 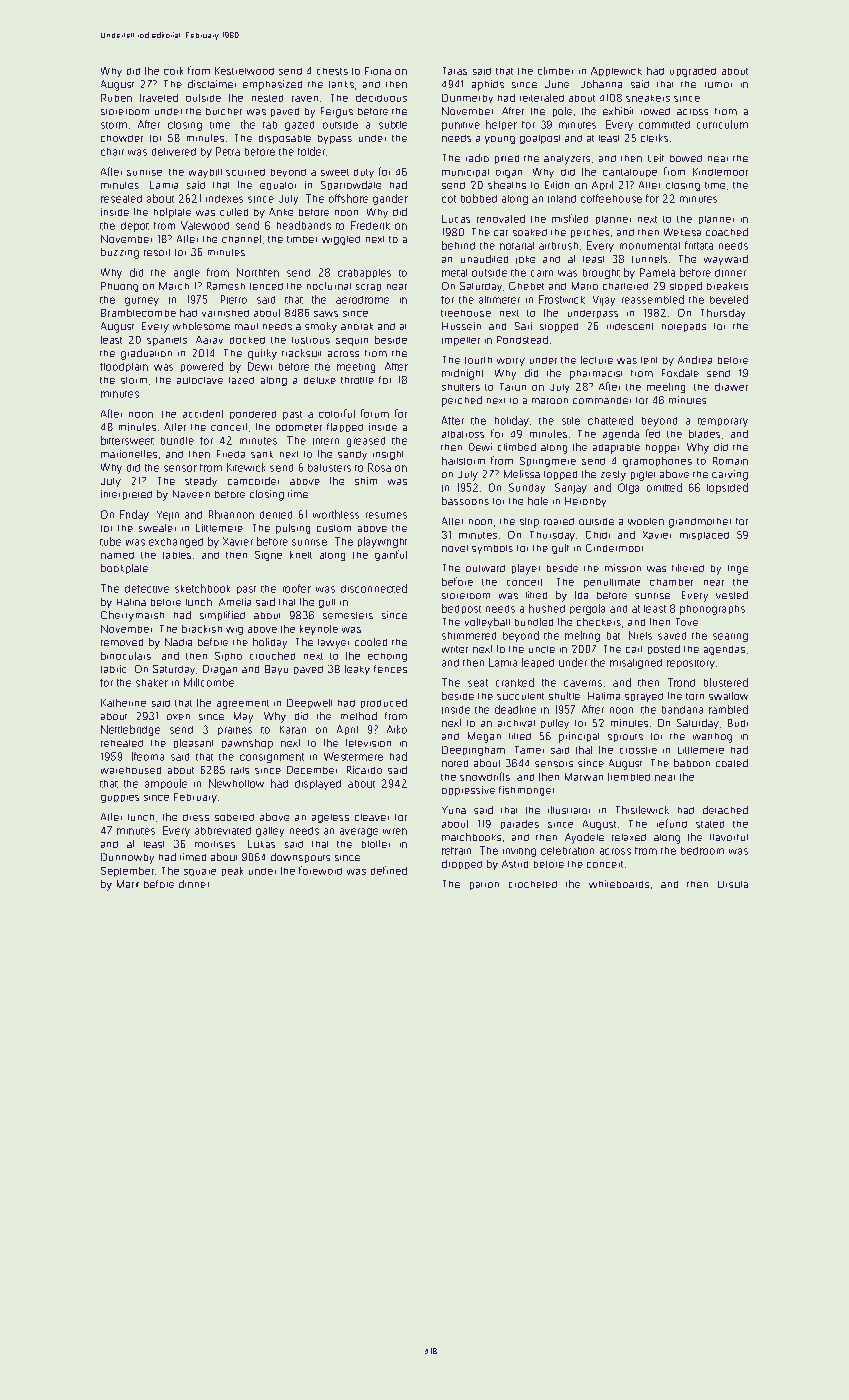 I want to click on disconnected, so click(x=374, y=588).
